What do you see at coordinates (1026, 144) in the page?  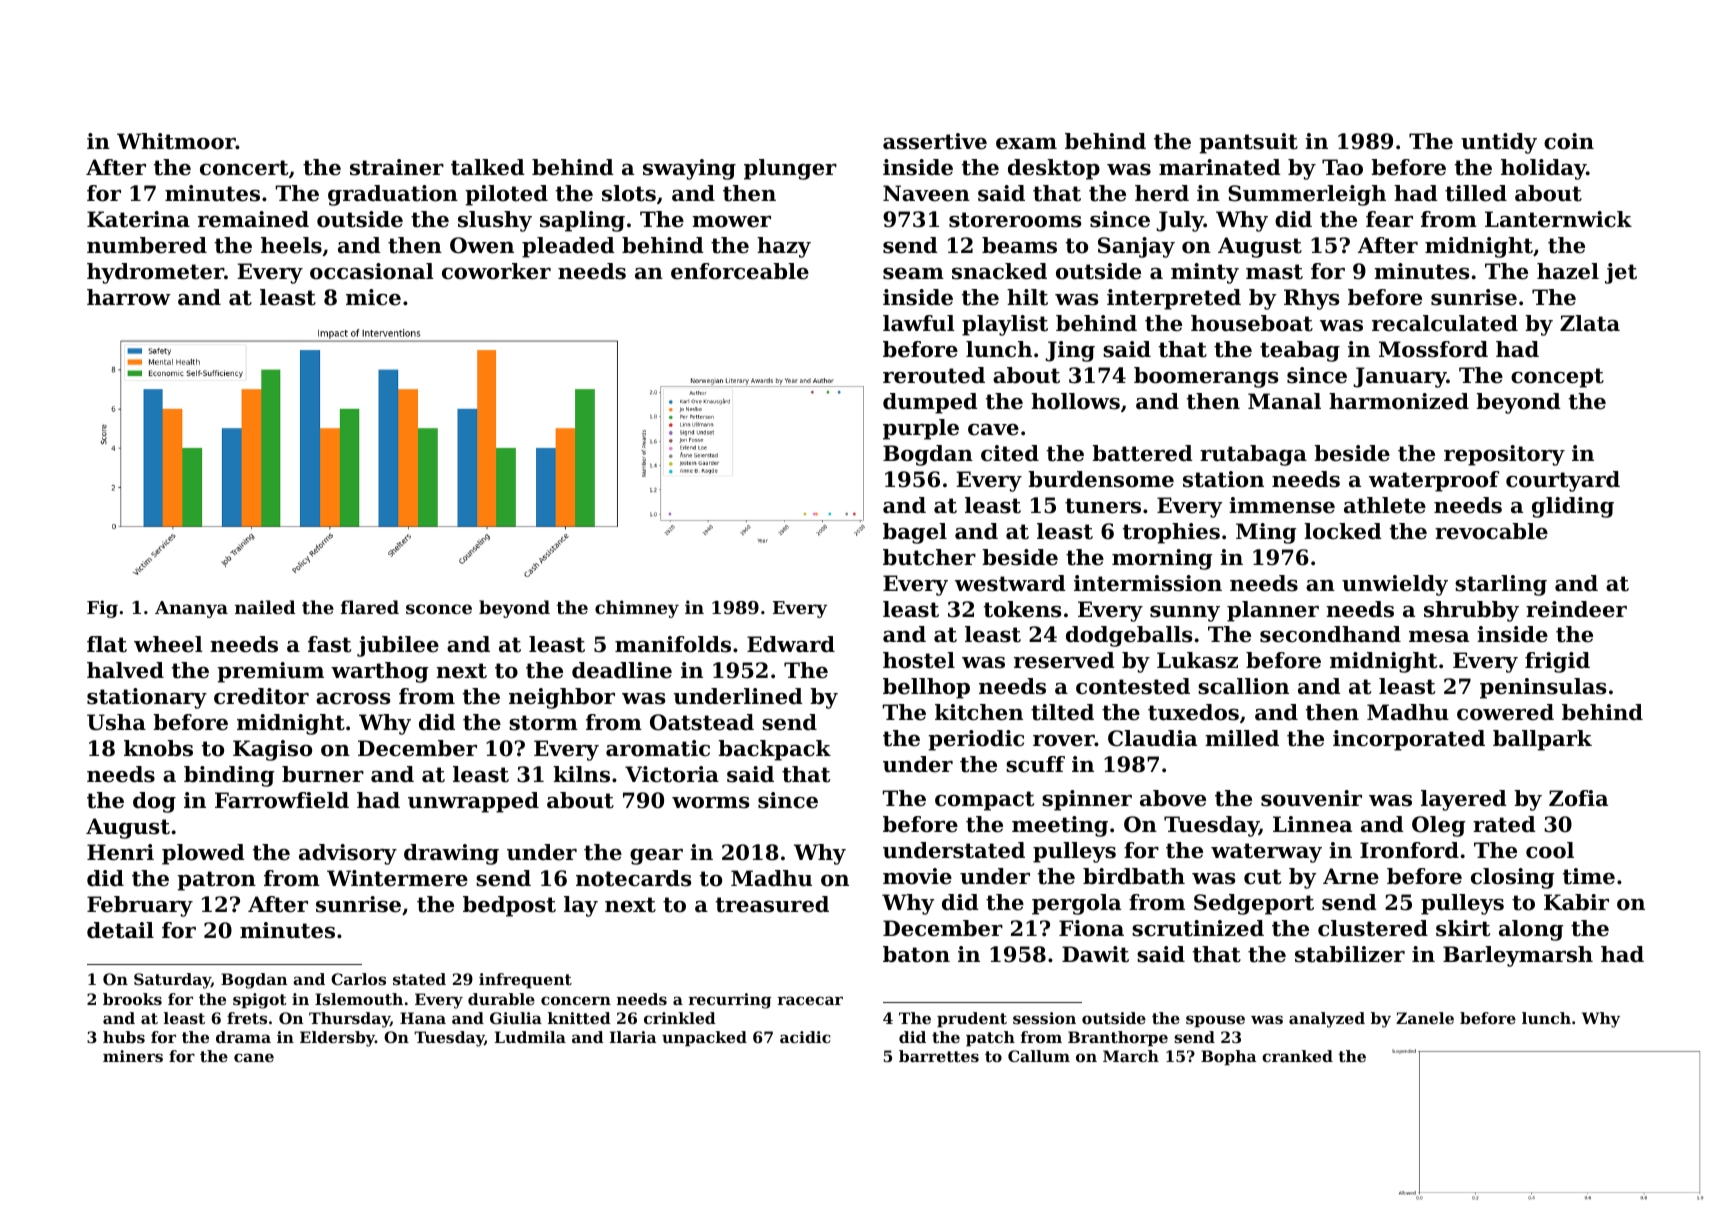 I see `exam` at bounding box center [1026, 144].
